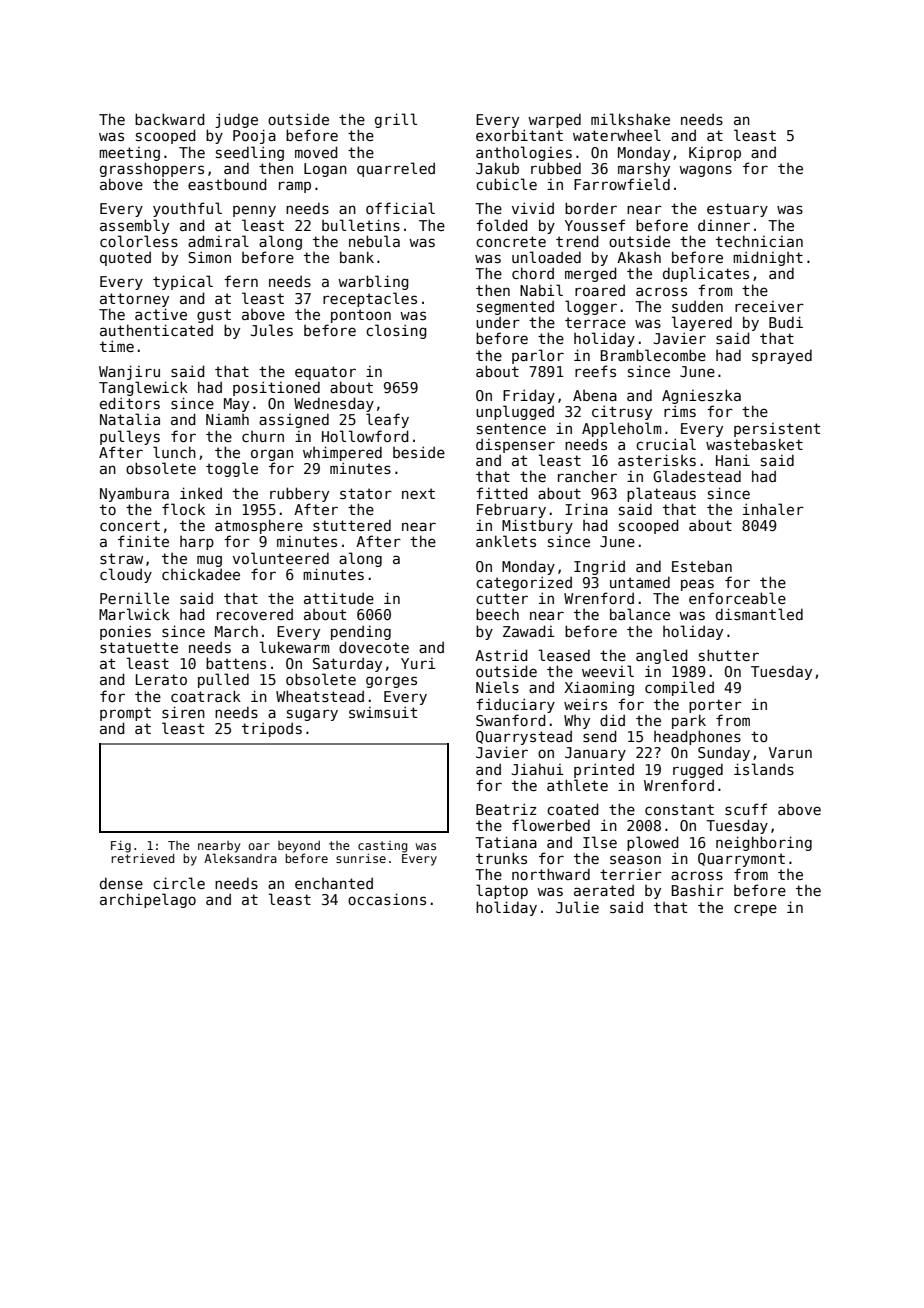 This image has width=924, height=1308. I want to click on February, so click(511, 510).
